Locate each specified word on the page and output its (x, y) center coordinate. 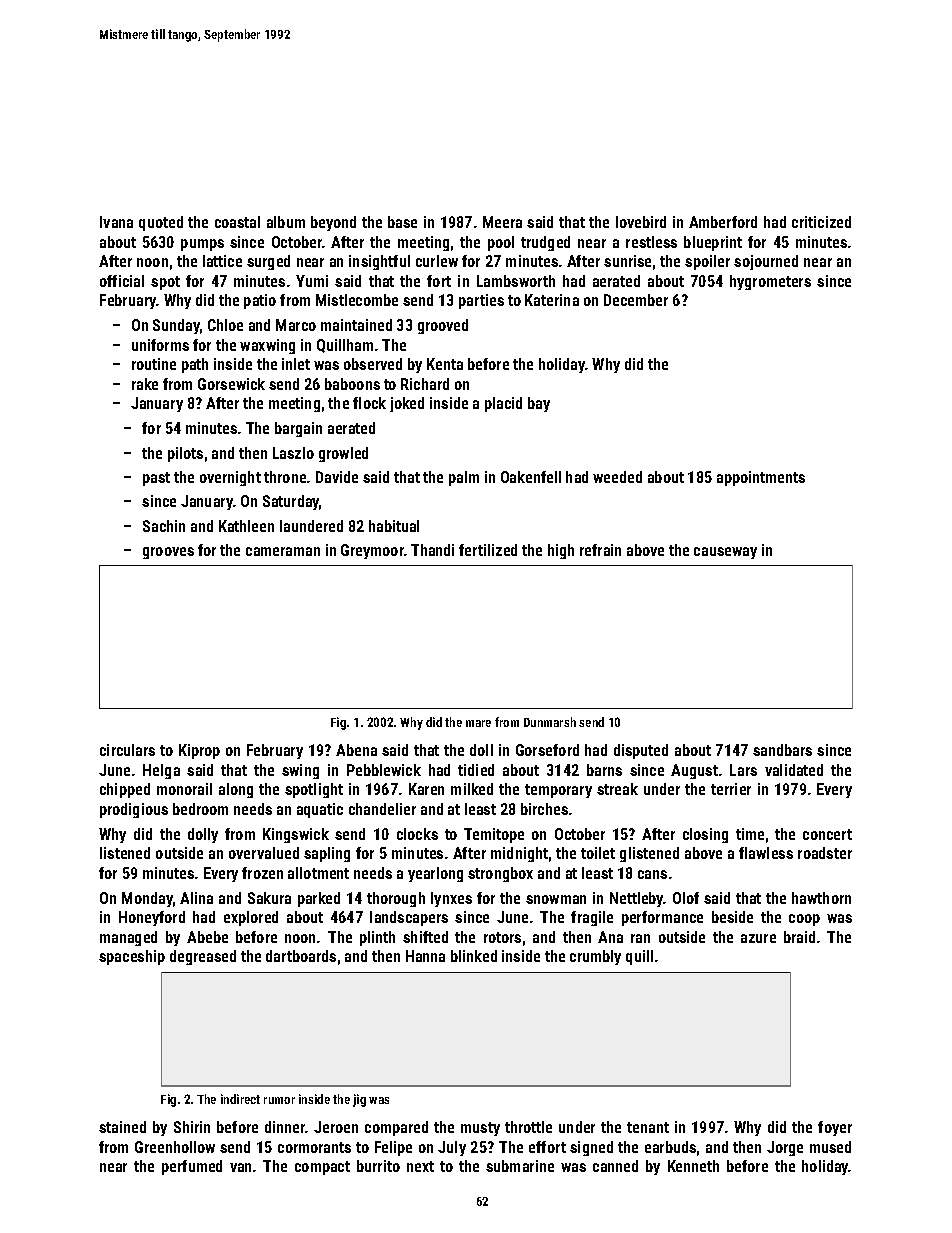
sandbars (782, 750)
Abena (356, 750)
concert (827, 834)
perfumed (192, 1167)
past (156, 479)
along (236, 790)
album (286, 222)
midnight (519, 854)
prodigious (134, 810)
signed (591, 1148)
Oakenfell (531, 477)
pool (501, 243)
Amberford (723, 222)
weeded (617, 477)
